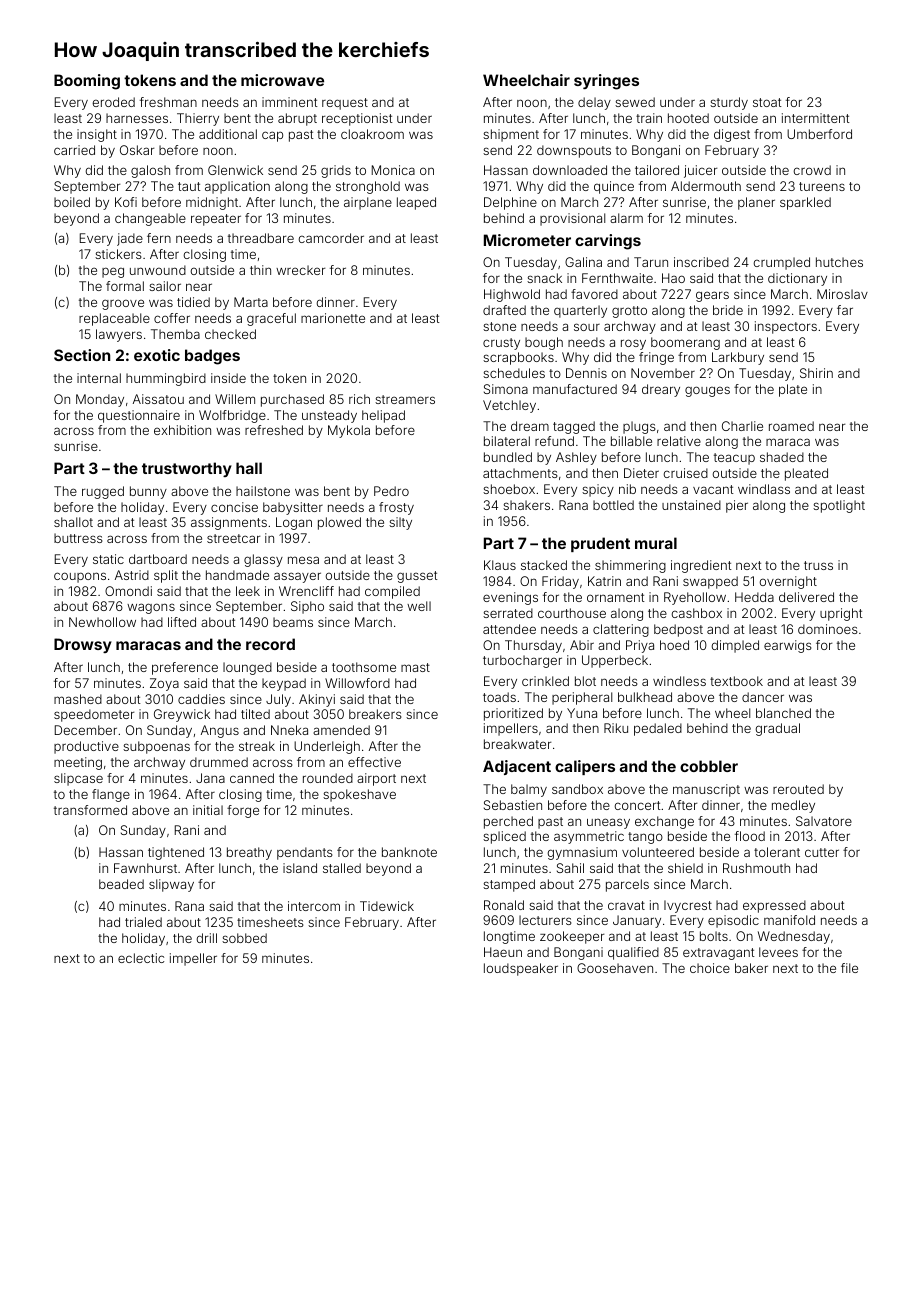 The image size is (924, 1308). Describe the element at coordinates (506, 389) in the image. I see `Simona` at that location.
